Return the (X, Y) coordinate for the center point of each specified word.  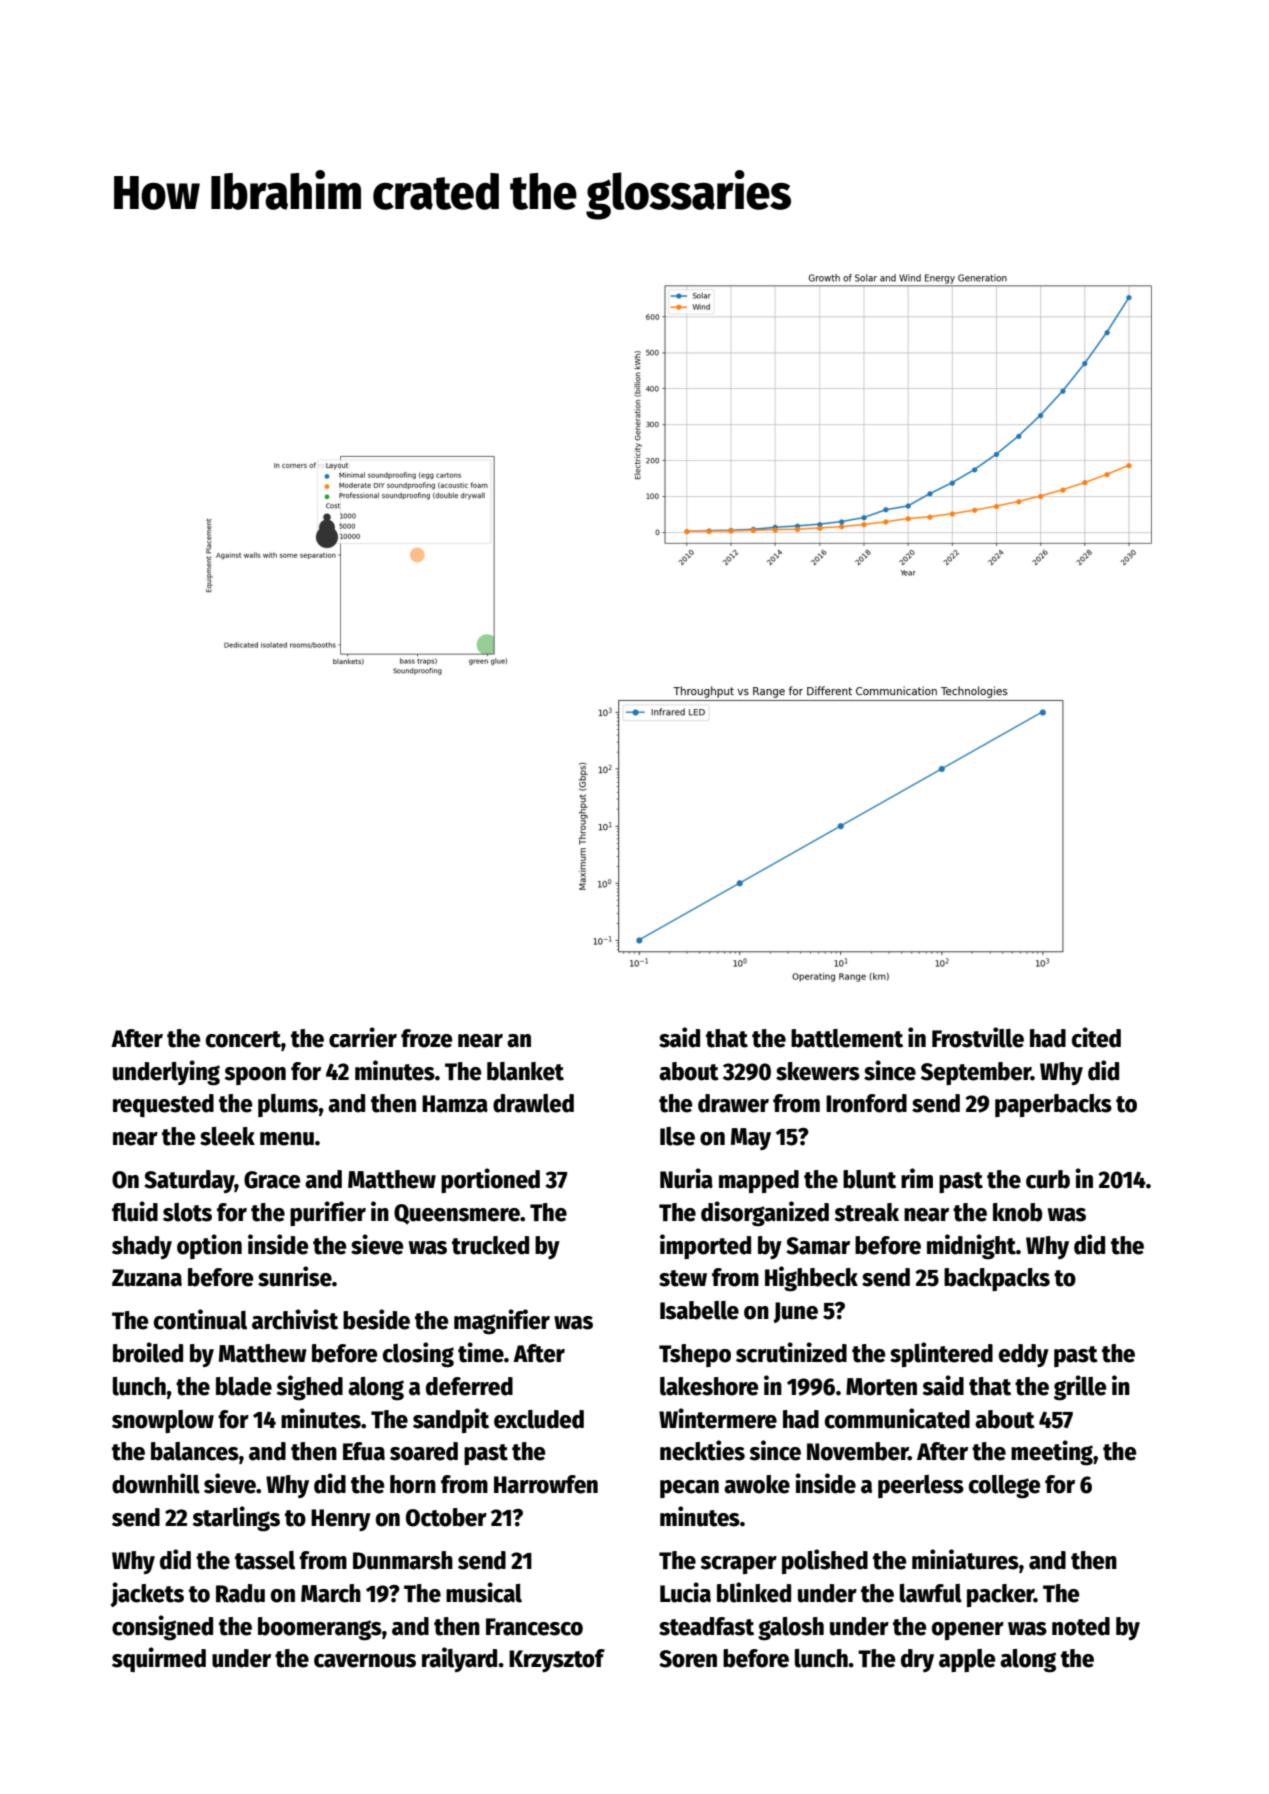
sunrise (295, 1276)
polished (825, 1561)
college (1005, 1487)
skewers (818, 1071)
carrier (363, 1037)
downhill (156, 1483)
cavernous (365, 1661)
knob (1017, 1212)
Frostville (978, 1037)
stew (683, 1278)
